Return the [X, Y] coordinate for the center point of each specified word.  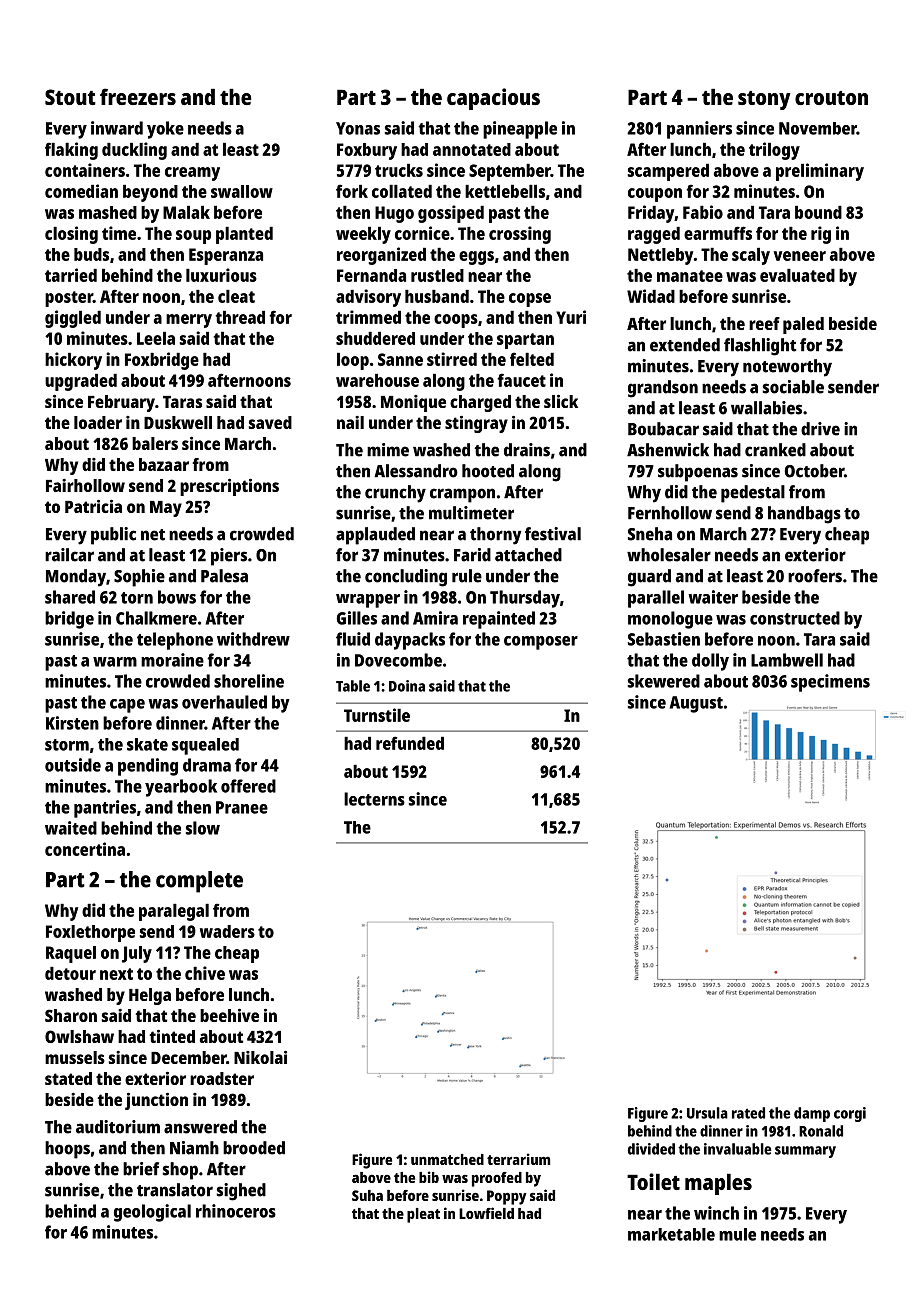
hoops [67, 1150]
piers [229, 557]
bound [818, 212]
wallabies [766, 408]
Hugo [394, 214]
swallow [242, 191]
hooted [488, 471]
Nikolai [260, 1057]
